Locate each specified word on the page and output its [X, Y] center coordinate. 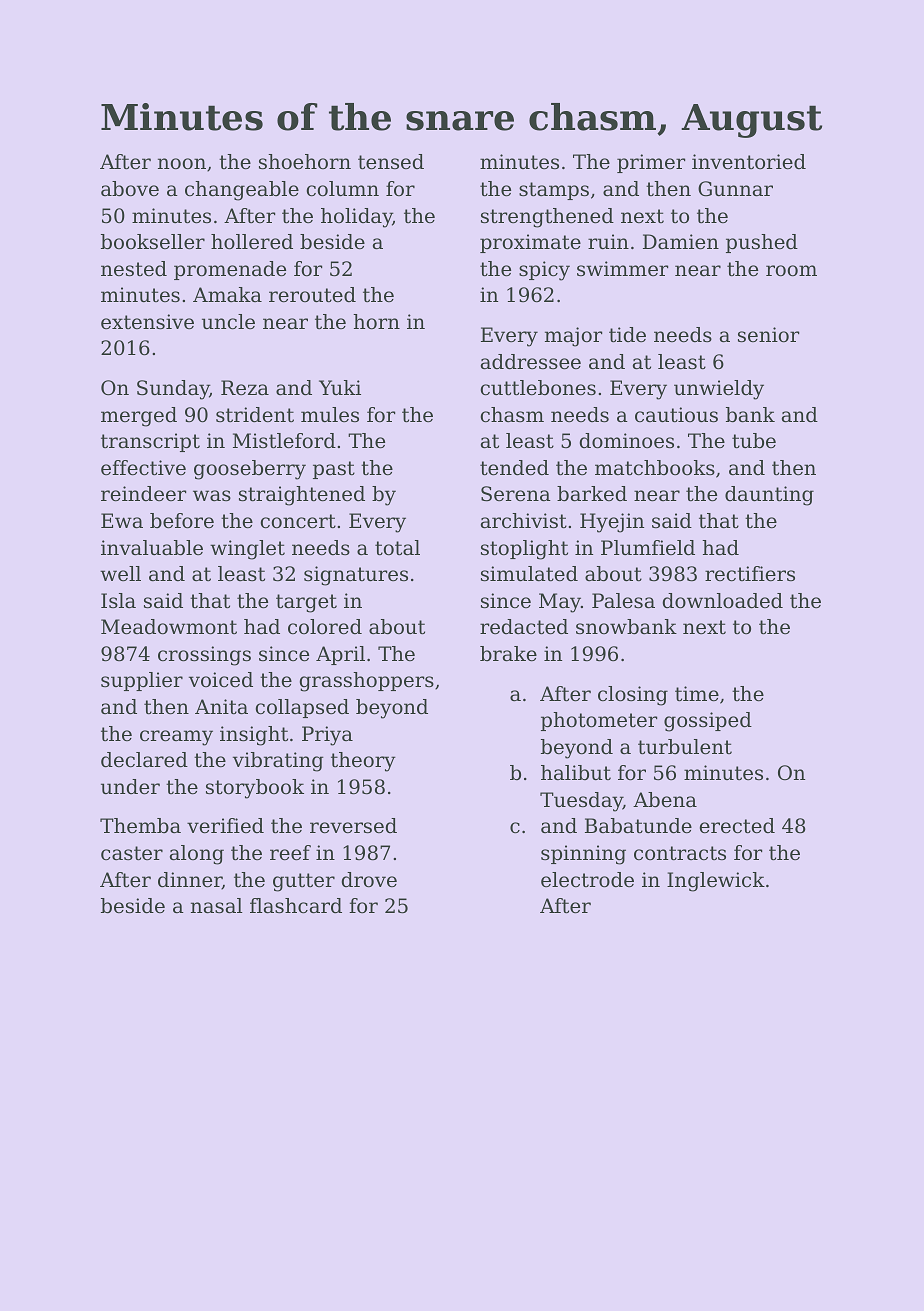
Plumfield [648, 548]
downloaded [723, 601]
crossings [204, 656]
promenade [230, 270]
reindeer [143, 494]
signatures [356, 576]
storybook [255, 789]
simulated [529, 574]
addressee [531, 362]
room [791, 271]
